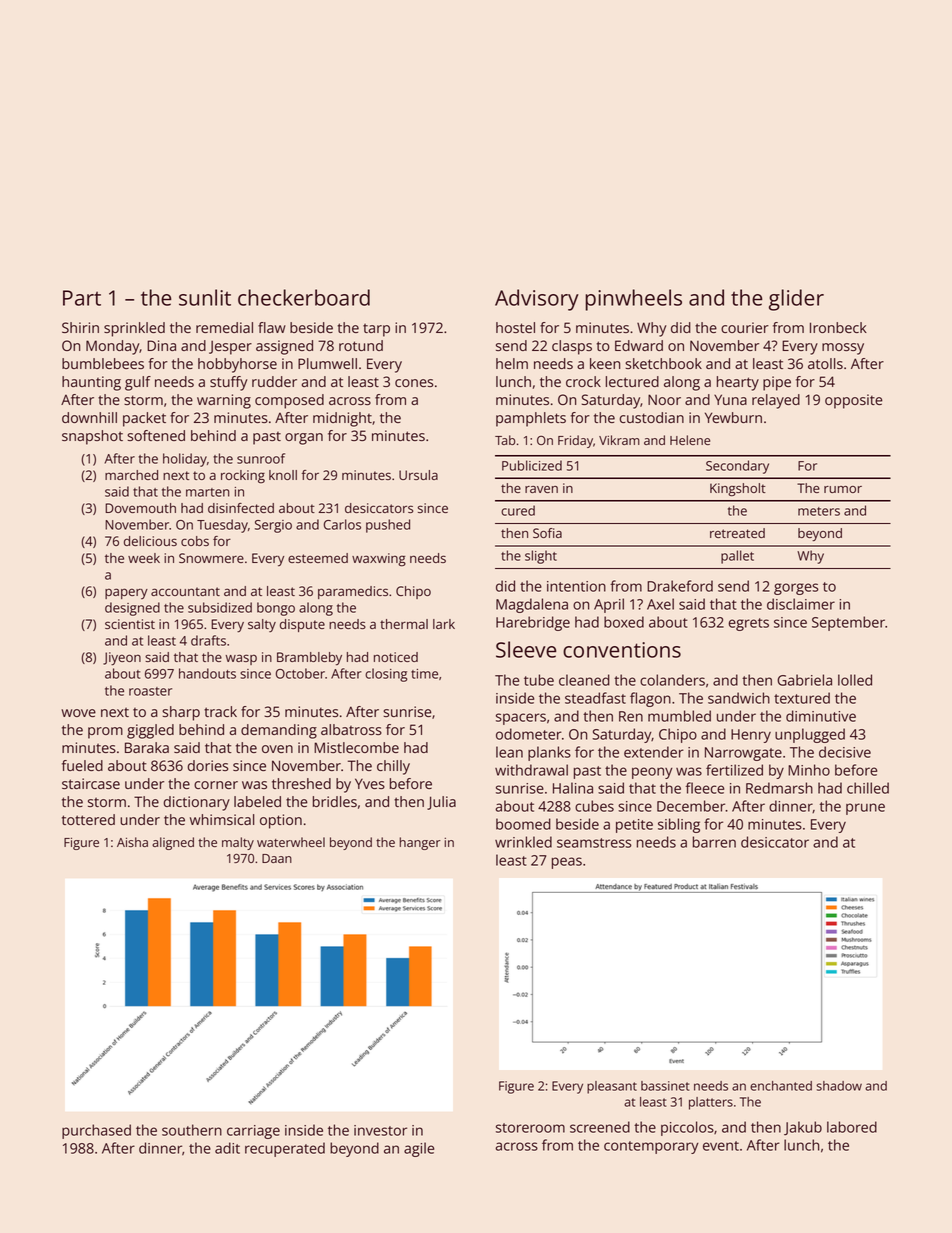  Describe the element at coordinates (420, 843) in the image. I see `hanger` at that location.
